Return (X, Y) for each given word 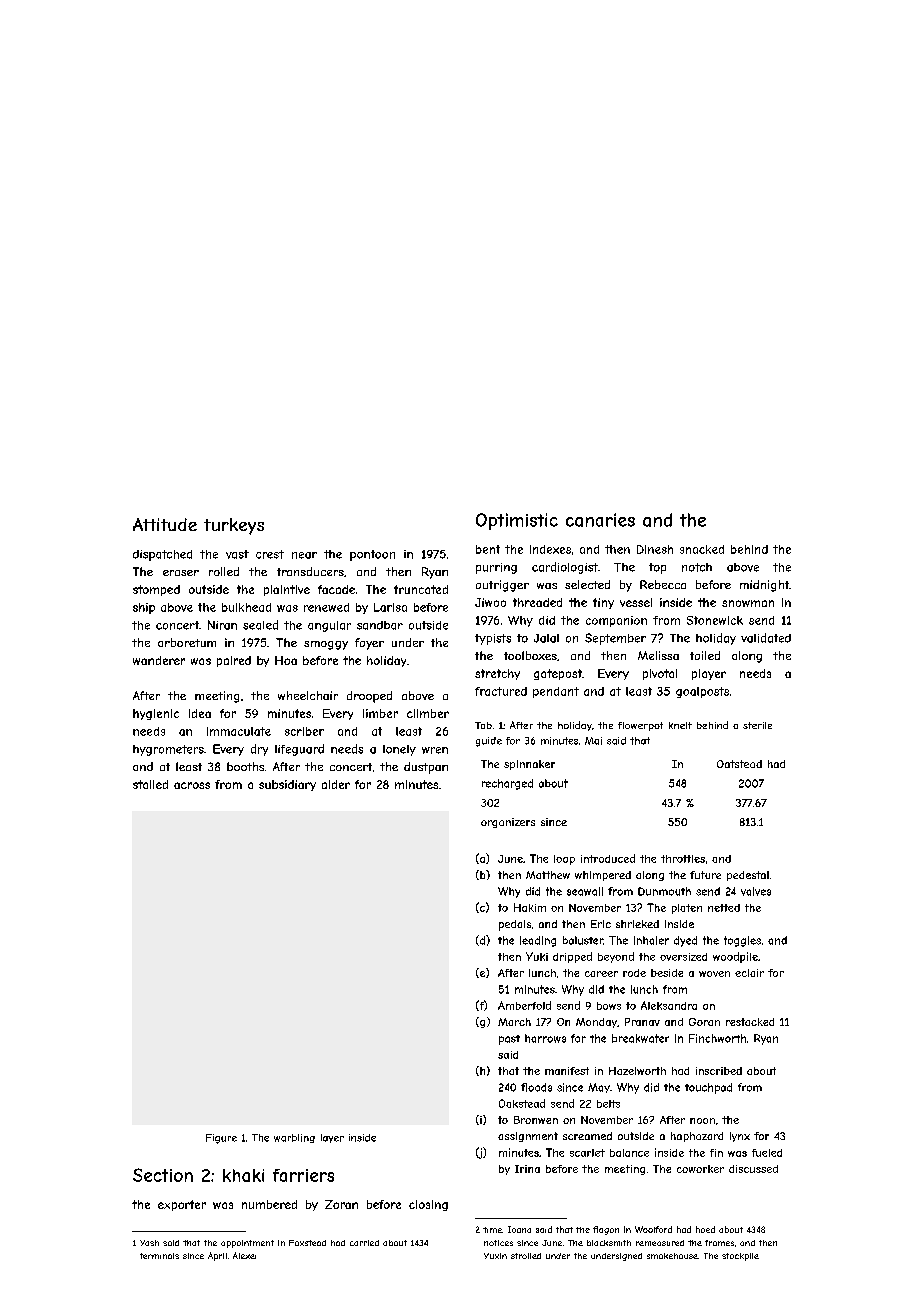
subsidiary (287, 785)
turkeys (234, 526)
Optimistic (517, 521)
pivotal (660, 674)
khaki (243, 1175)
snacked (702, 549)
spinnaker (529, 765)
